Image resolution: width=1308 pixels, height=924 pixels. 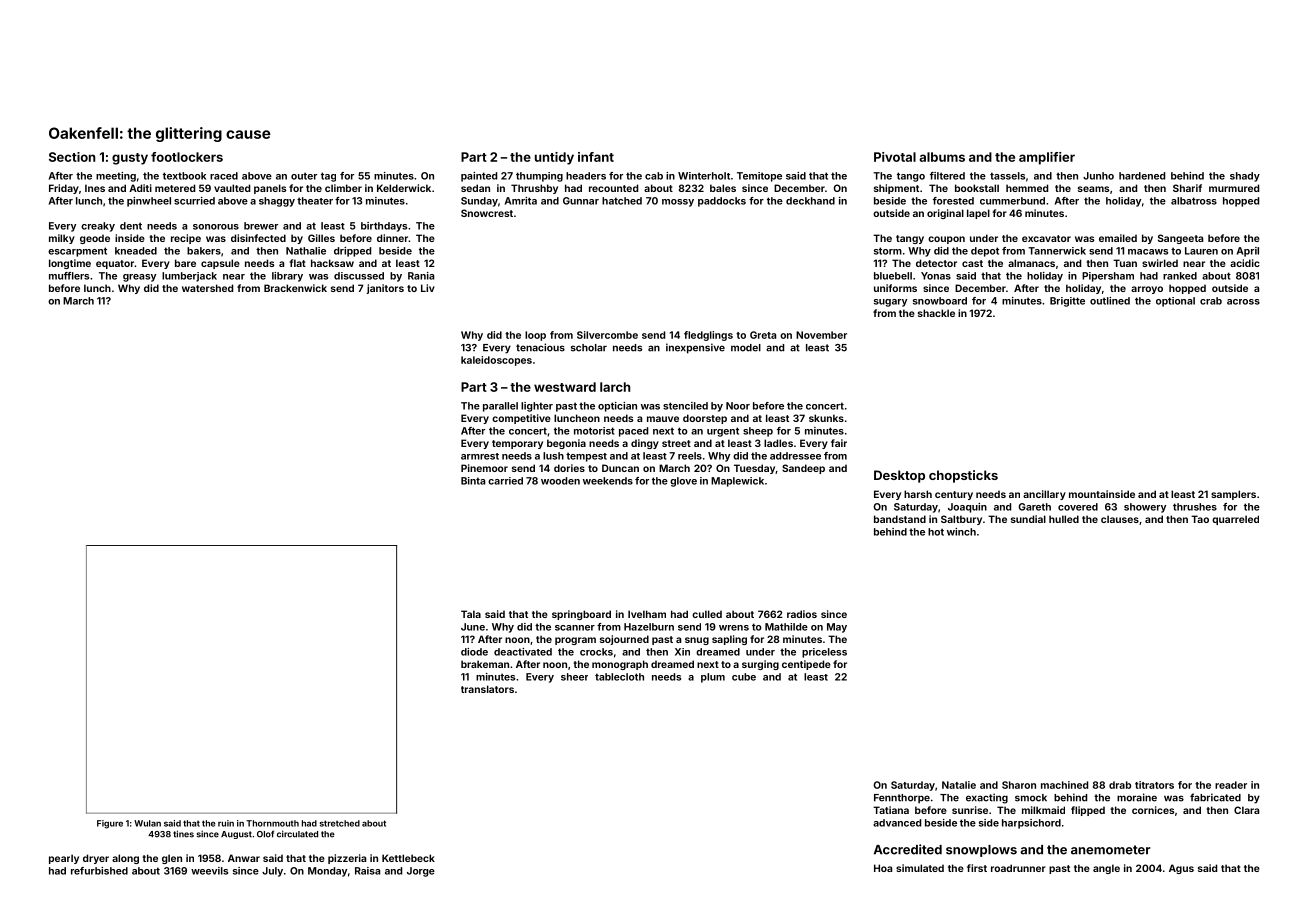 I want to click on textbook, so click(x=184, y=176).
